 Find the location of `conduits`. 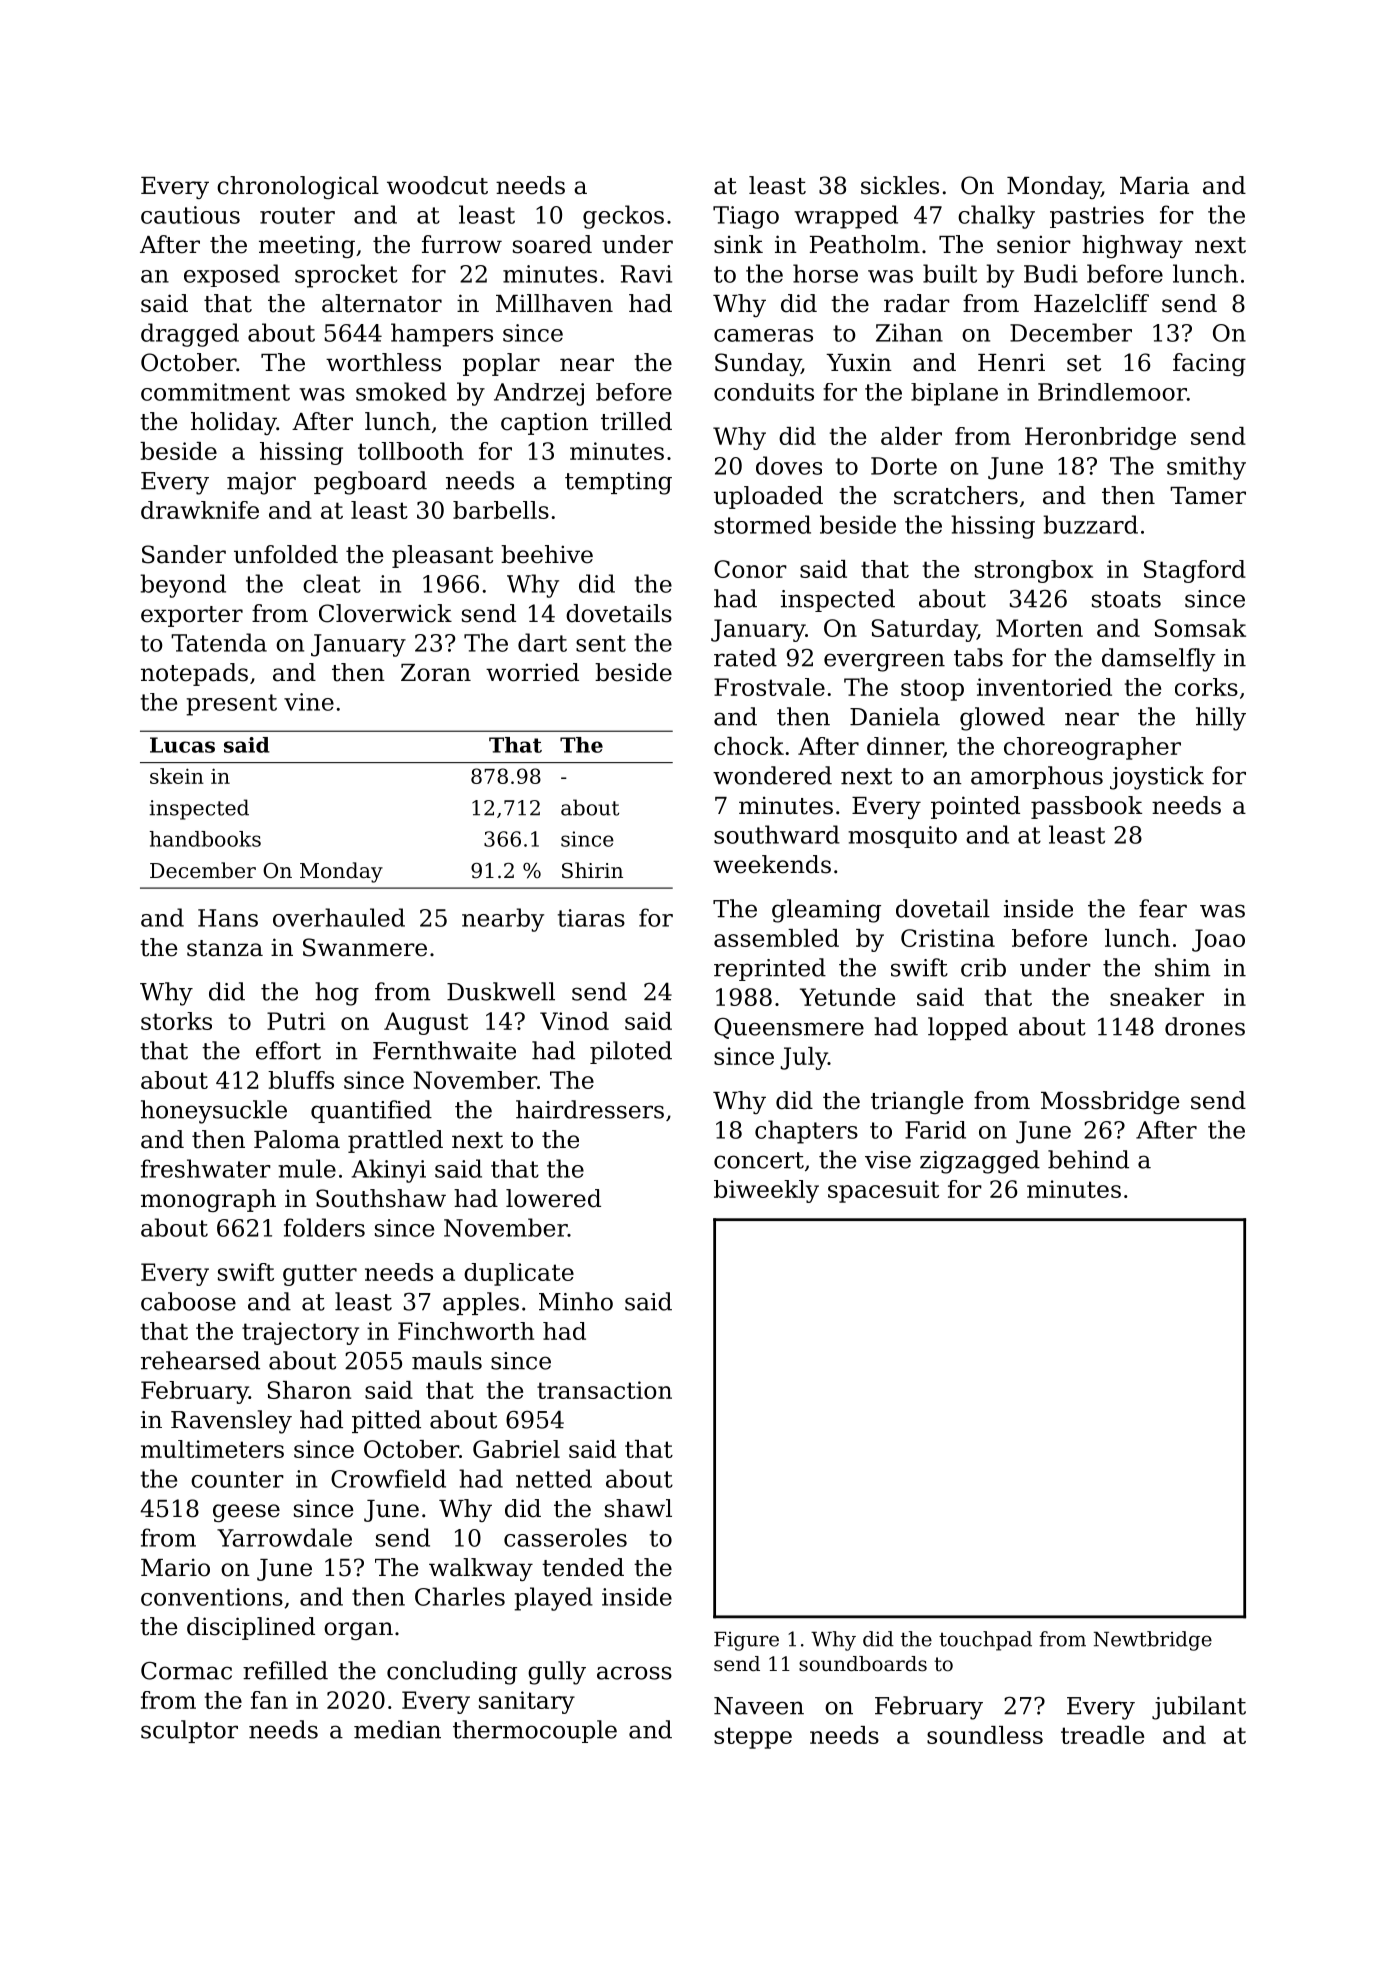

conduits is located at coordinates (764, 392).
